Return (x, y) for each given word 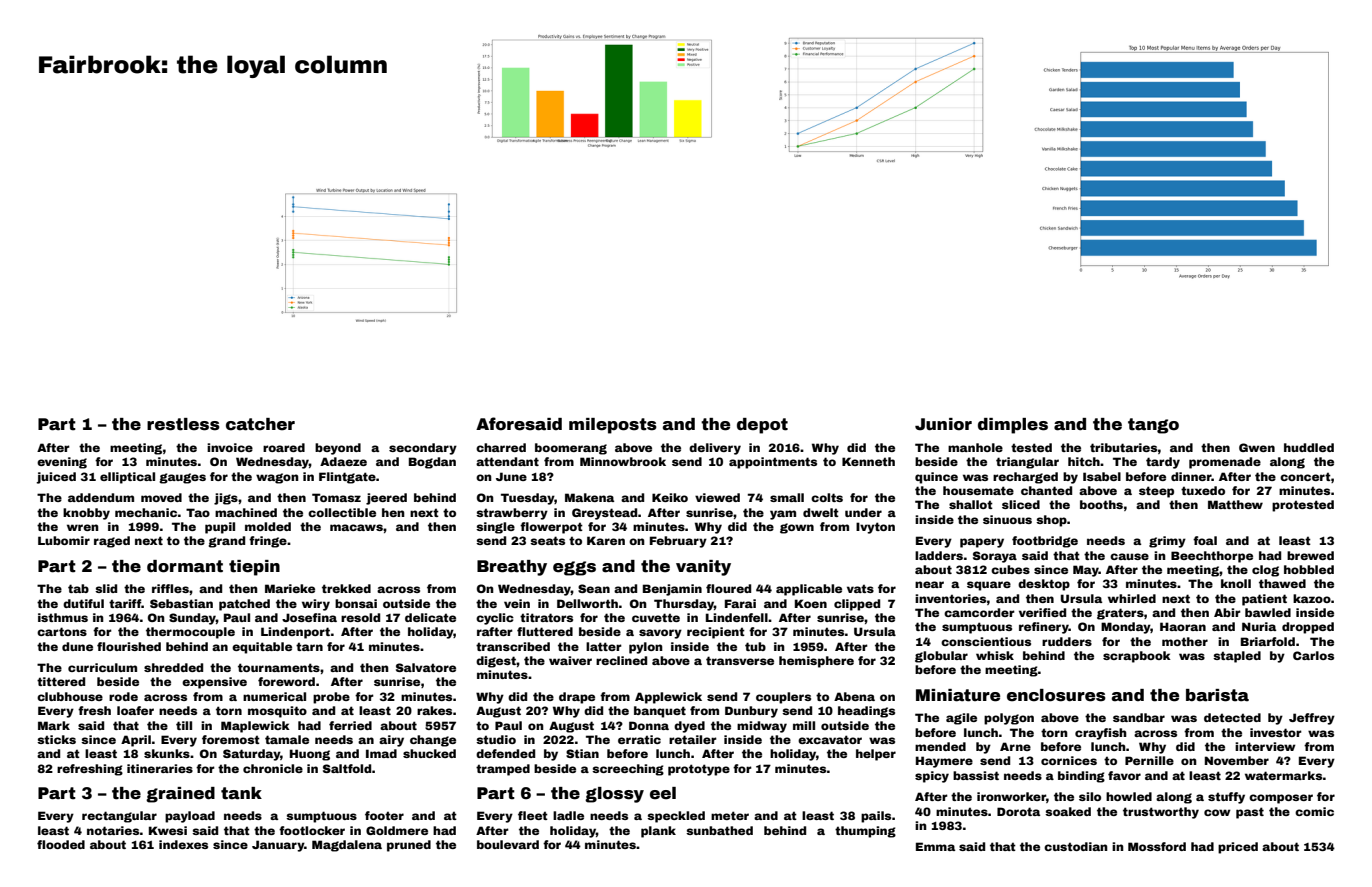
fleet (533, 815)
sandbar (1139, 717)
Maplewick (255, 727)
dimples (1013, 426)
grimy (1167, 542)
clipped (857, 605)
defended (505, 753)
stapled (1237, 657)
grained (180, 795)
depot (762, 426)
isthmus (63, 617)
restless (183, 424)
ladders (939, 555)
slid (106, 588)
